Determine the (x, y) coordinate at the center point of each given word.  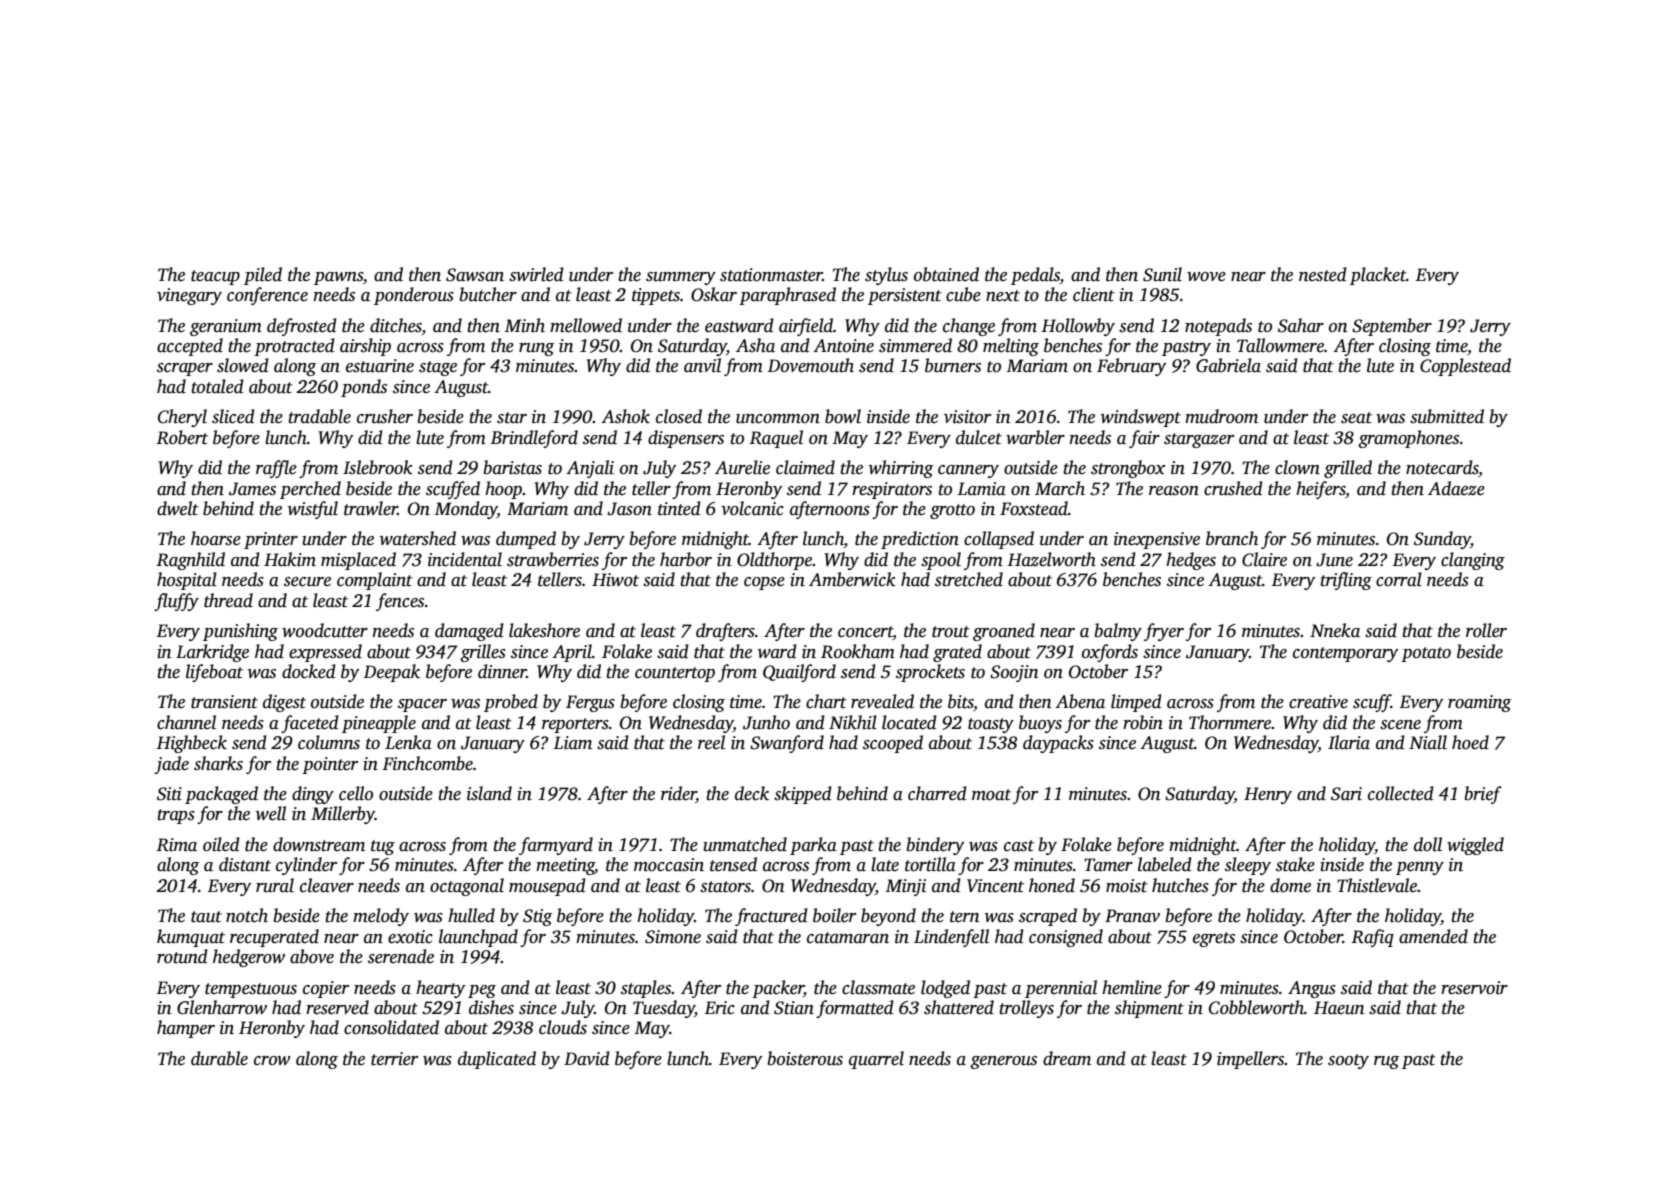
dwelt (178, 508)
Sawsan (475, 275)
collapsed (999, 540)
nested (1323, 274)
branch (1232, 538)
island (489, 793)
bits (960, 701)
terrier (394, 1059)
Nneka (1335, 630)
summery (681, 278)
